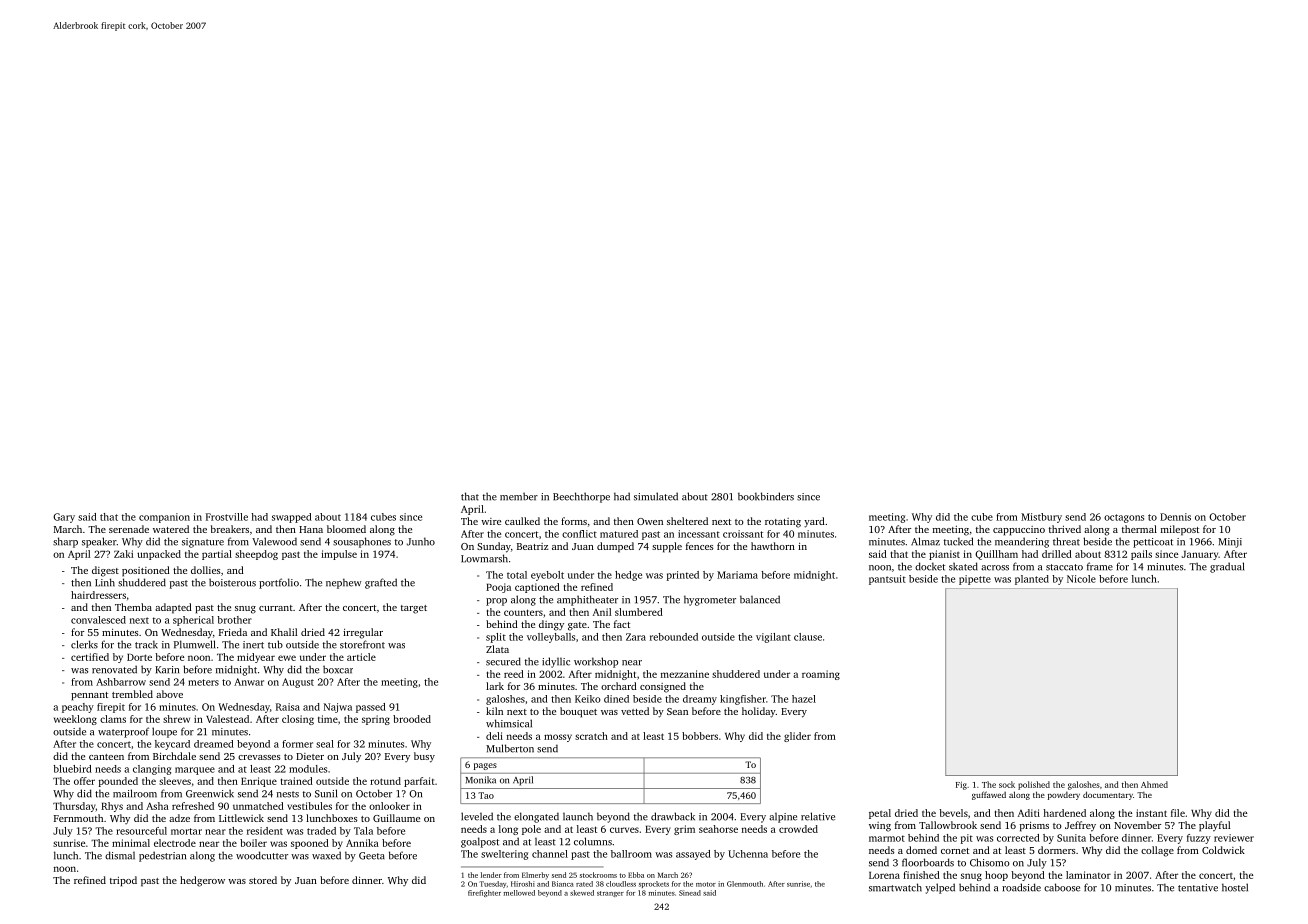  I want to click on signature, so click(203, 543).
